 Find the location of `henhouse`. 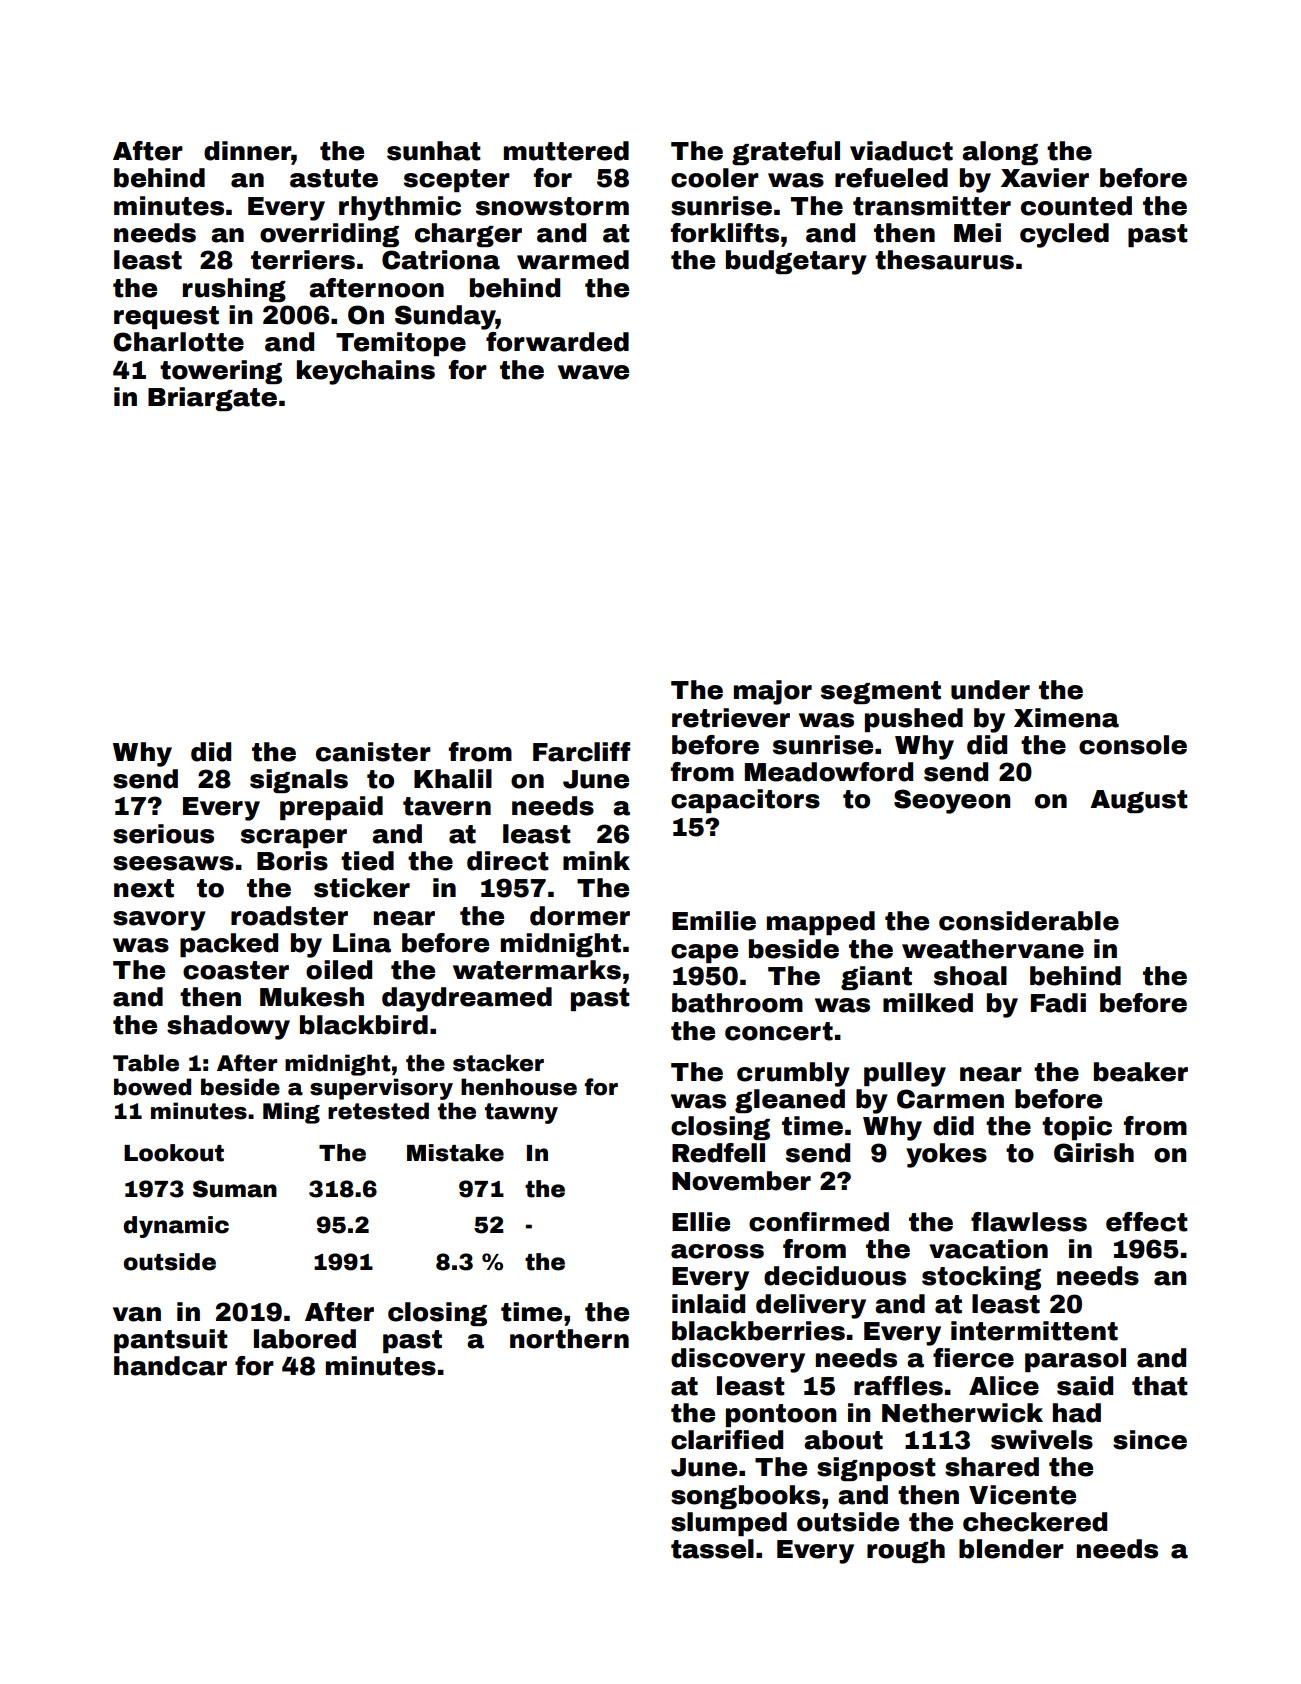

henhouse is located at coordinates (519, 1087).
